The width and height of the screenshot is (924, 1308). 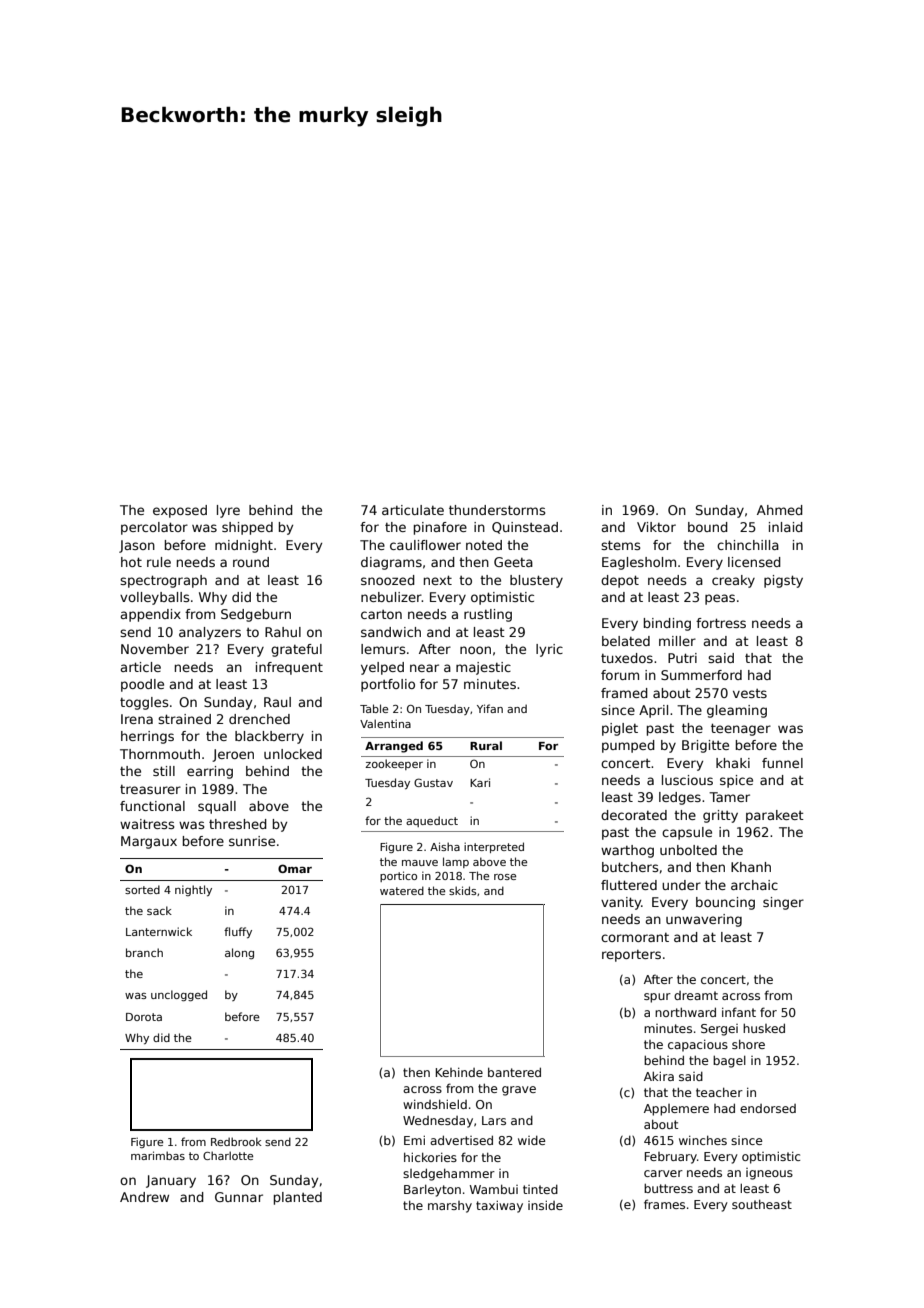 What do you see at coordinates (459, 1072) in the screenshot?
I see `Kehinde` at bounding box center [459, 1072].
